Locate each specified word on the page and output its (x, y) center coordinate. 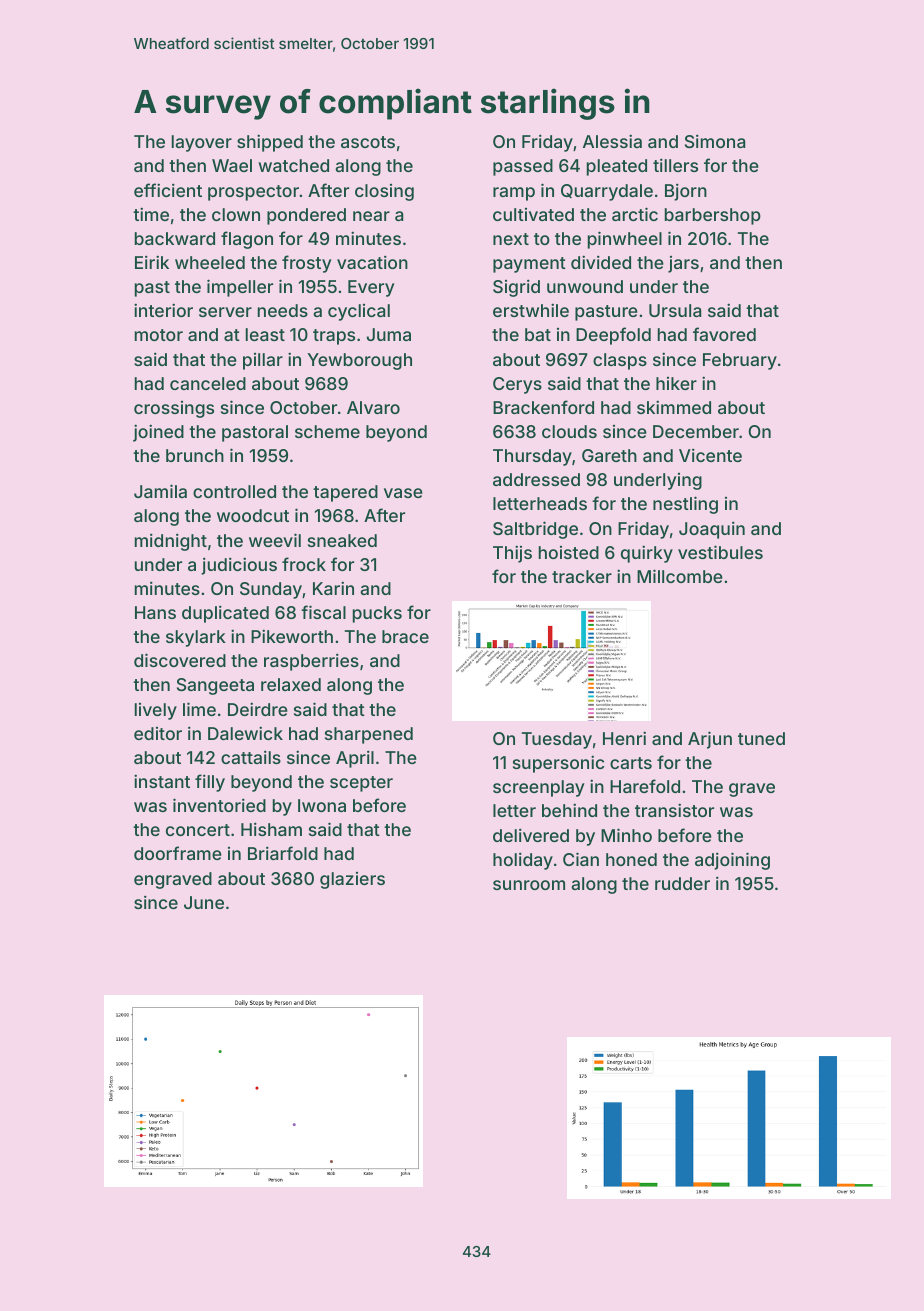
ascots (368, 142)
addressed (536, 479)
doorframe (178, 853)
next (511, 239)
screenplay (538, 788)
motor (159, 335)
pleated (617, 167)
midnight (171, 542)
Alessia (612, 141)
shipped (270, 143)
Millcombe (680, 576)
